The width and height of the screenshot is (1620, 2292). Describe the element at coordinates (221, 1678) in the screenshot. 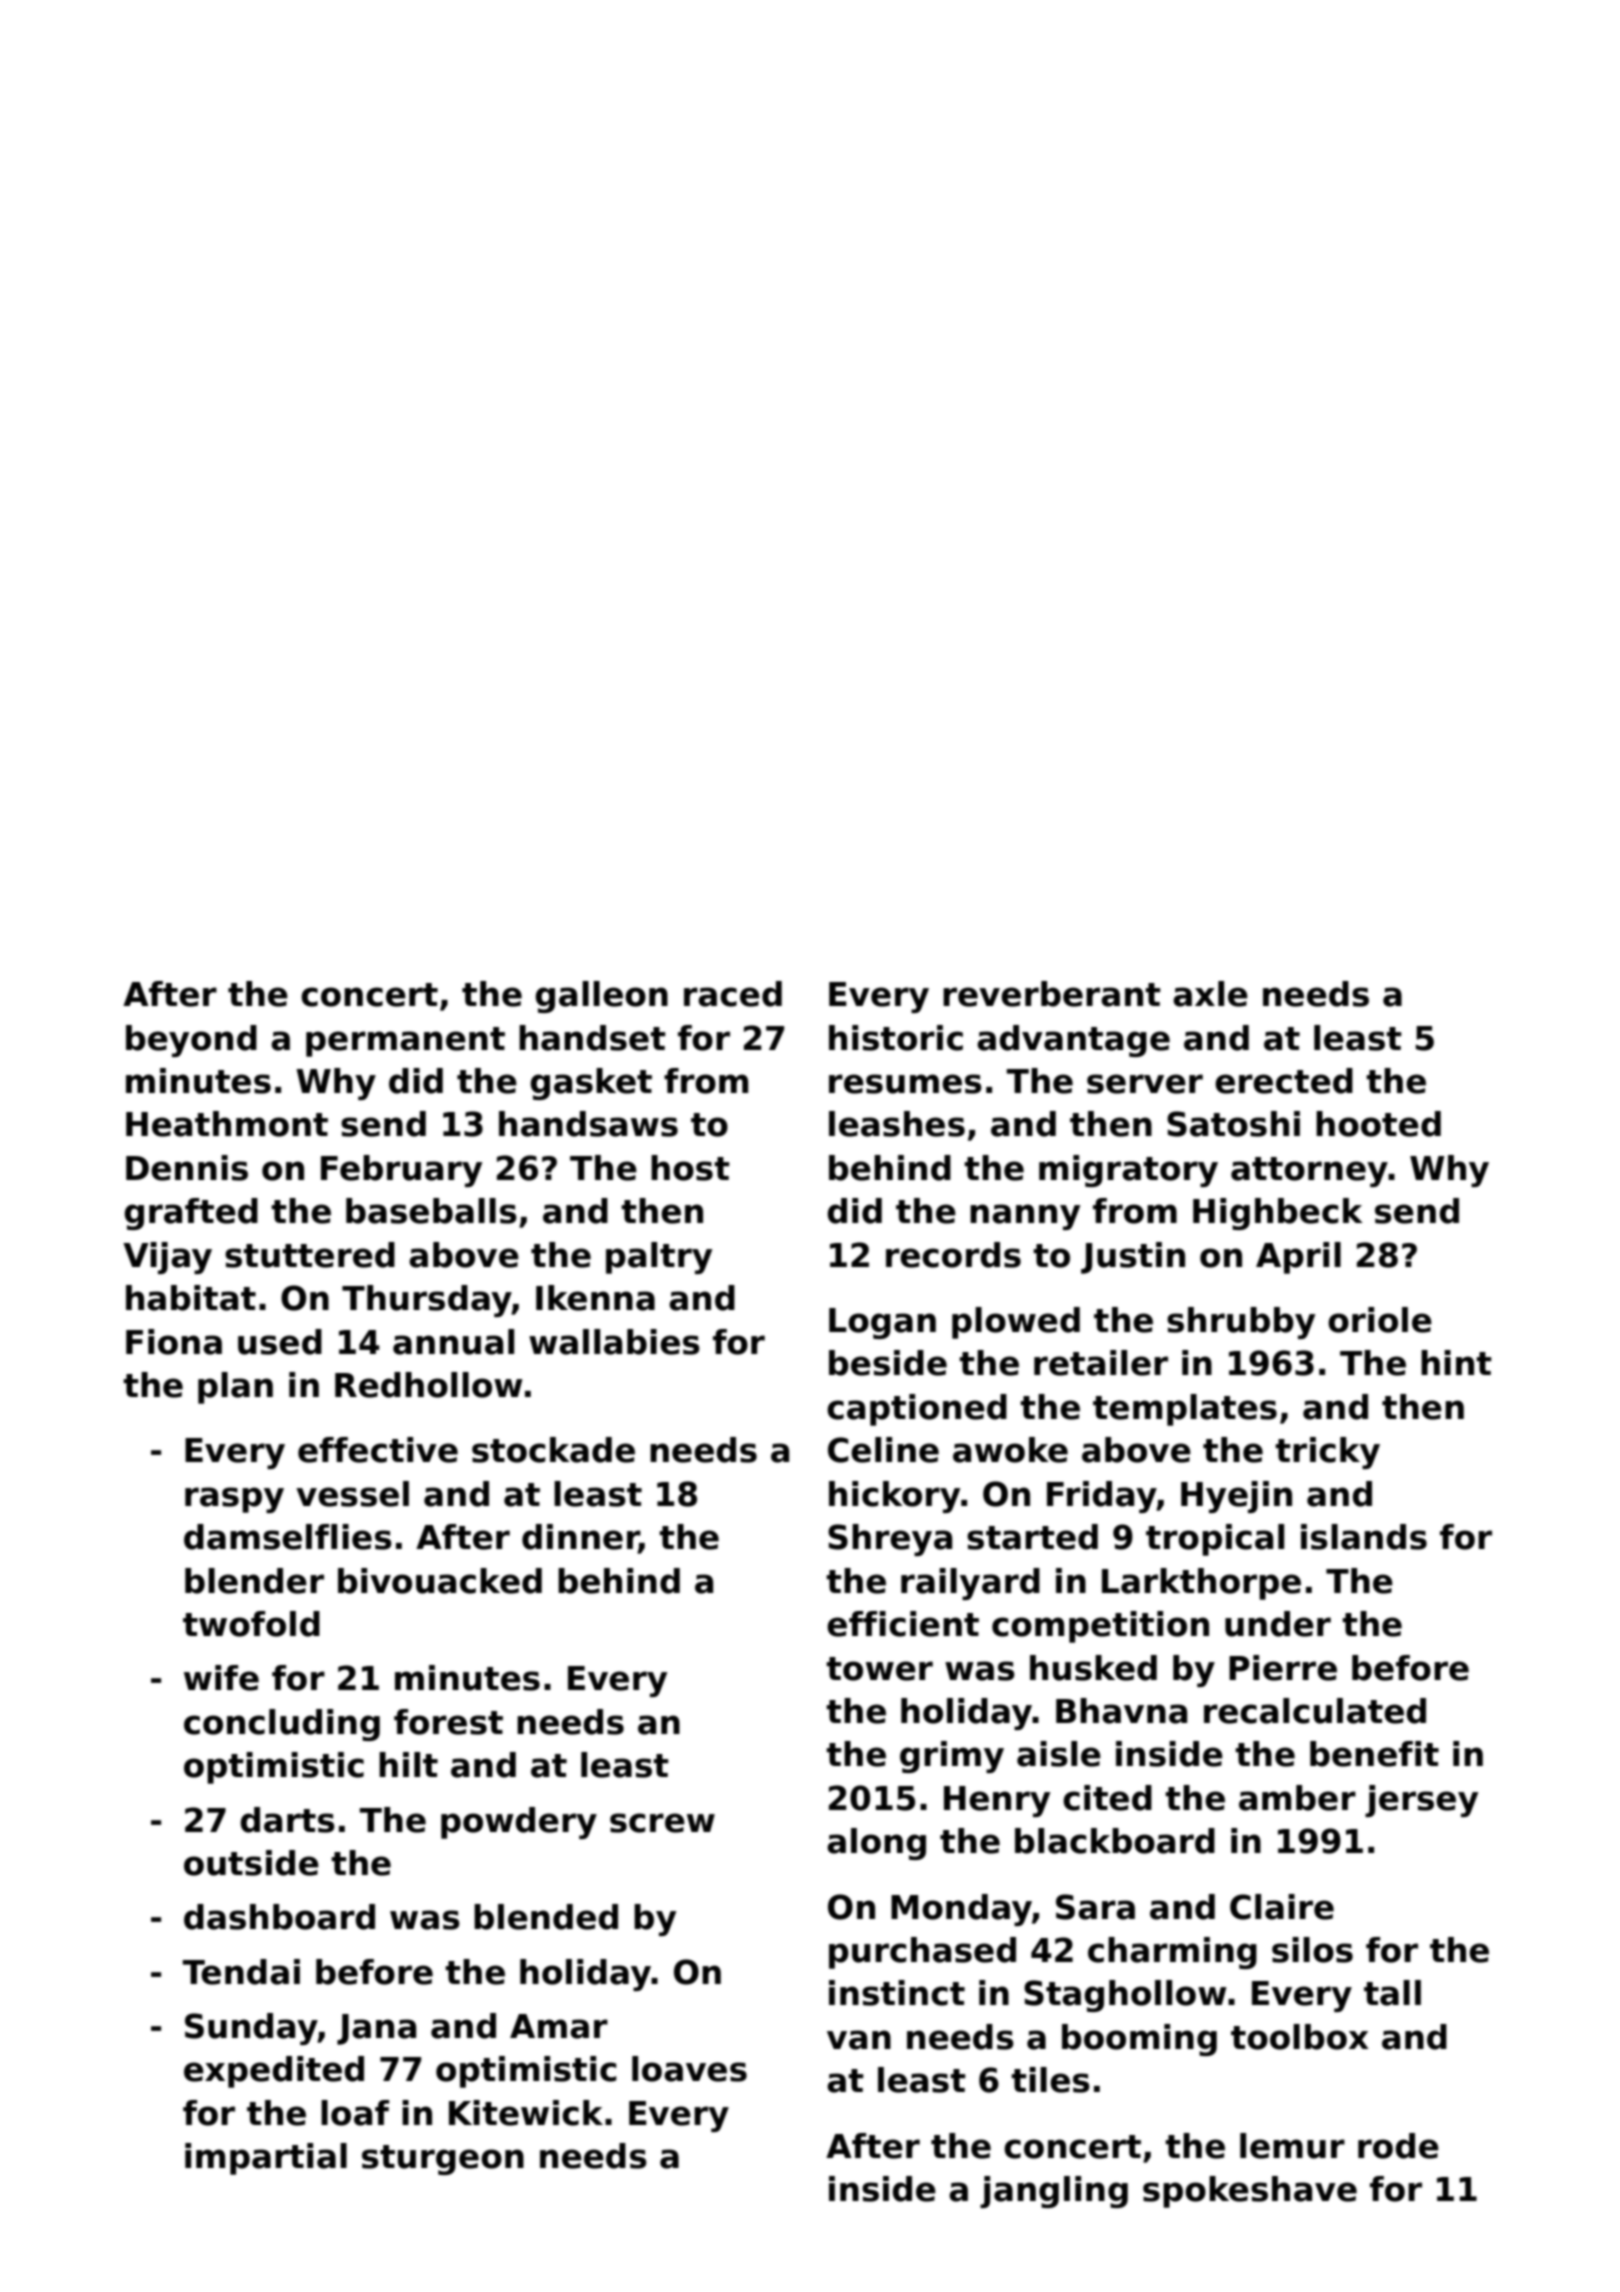

I see `wife` at that location.
